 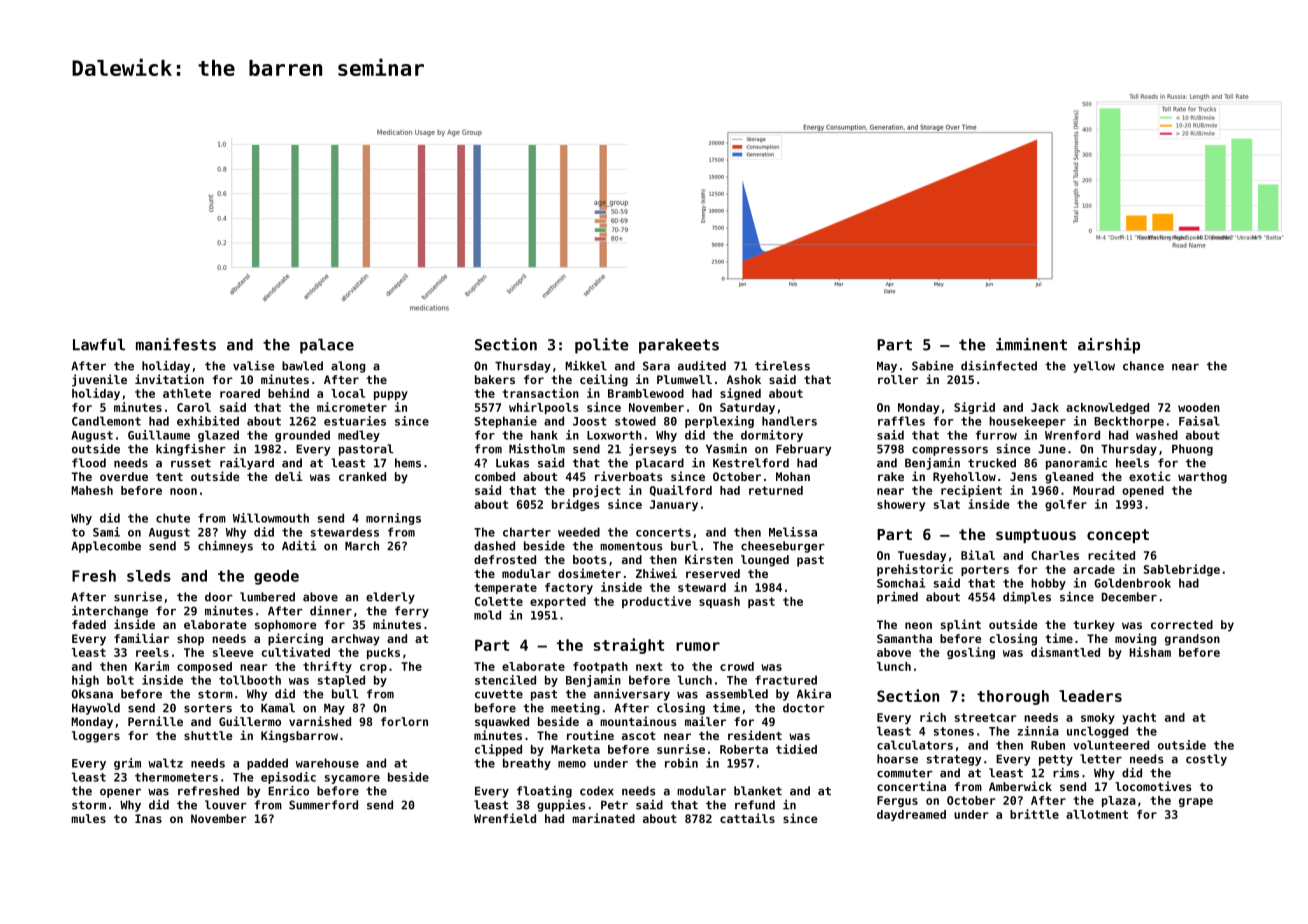 What do you see at coordinates (1139, 718) in the screenshot?
I see `yacht` at bounding box center [1139, 718].
